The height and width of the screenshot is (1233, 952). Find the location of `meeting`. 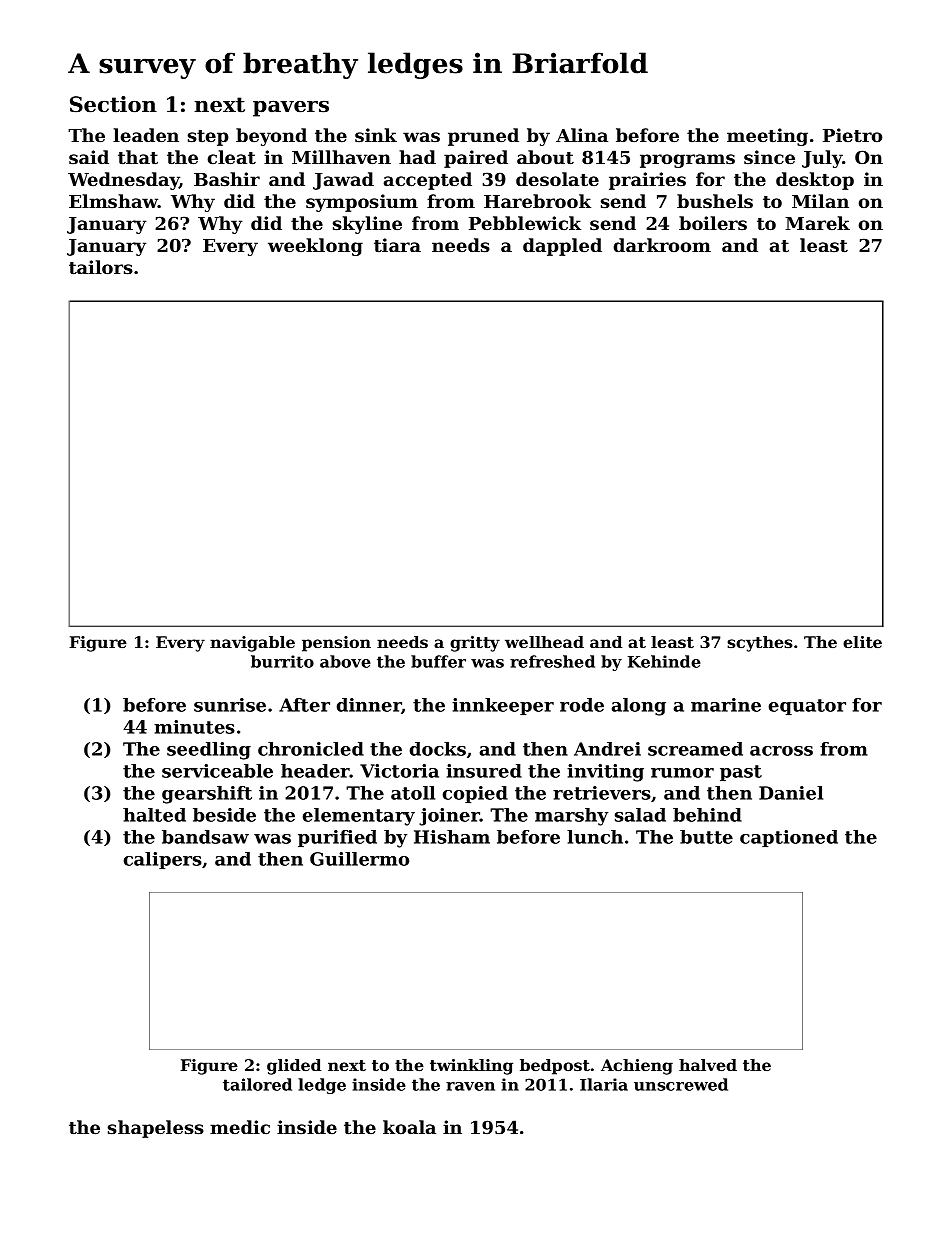

meeting is located at coordinates (767, 137).
